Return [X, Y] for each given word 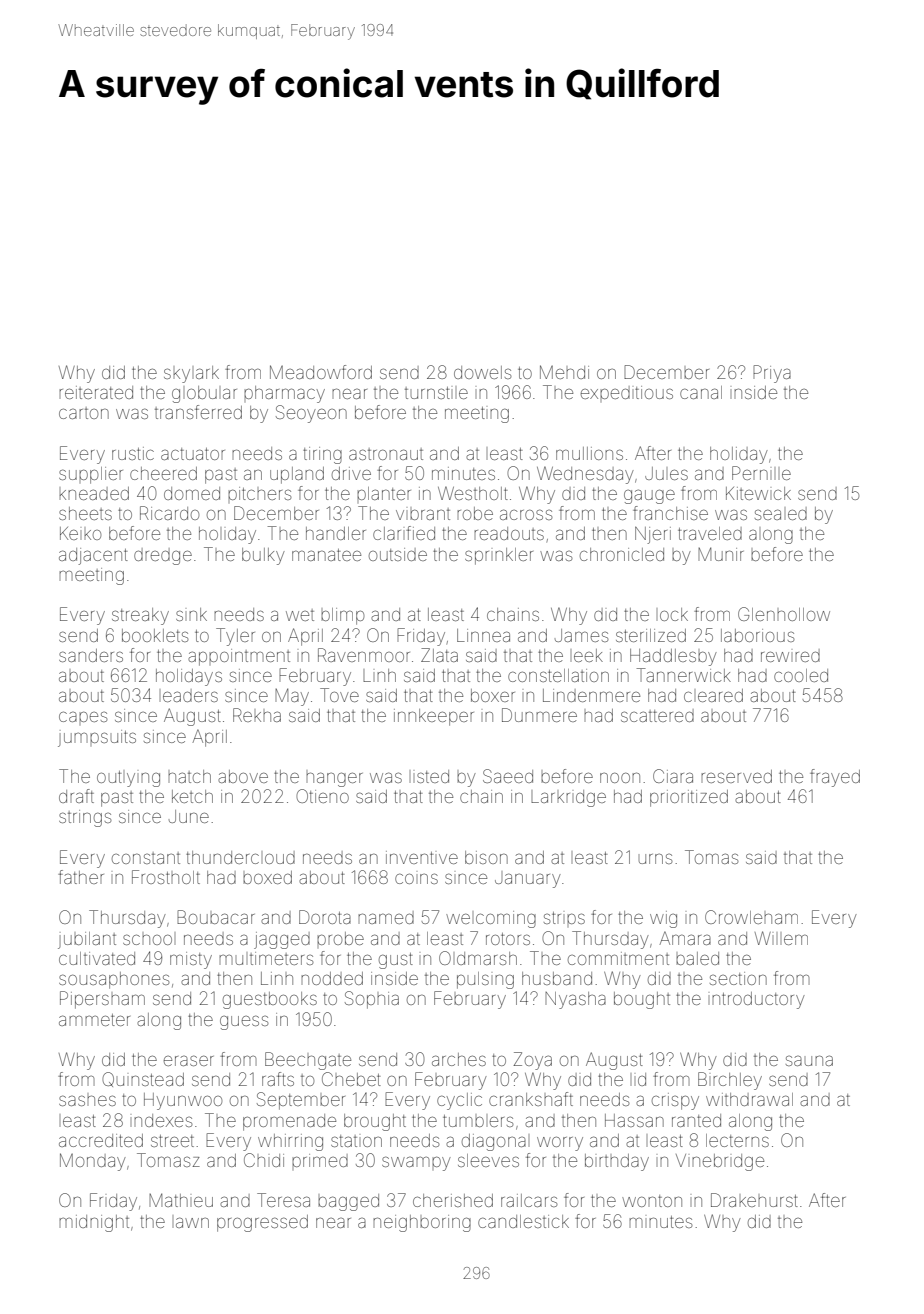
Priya [772, 374]
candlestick [523, 1221]
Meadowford [321, 372]
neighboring [422, 1223]
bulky [263, 556]
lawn [192, 1222]
